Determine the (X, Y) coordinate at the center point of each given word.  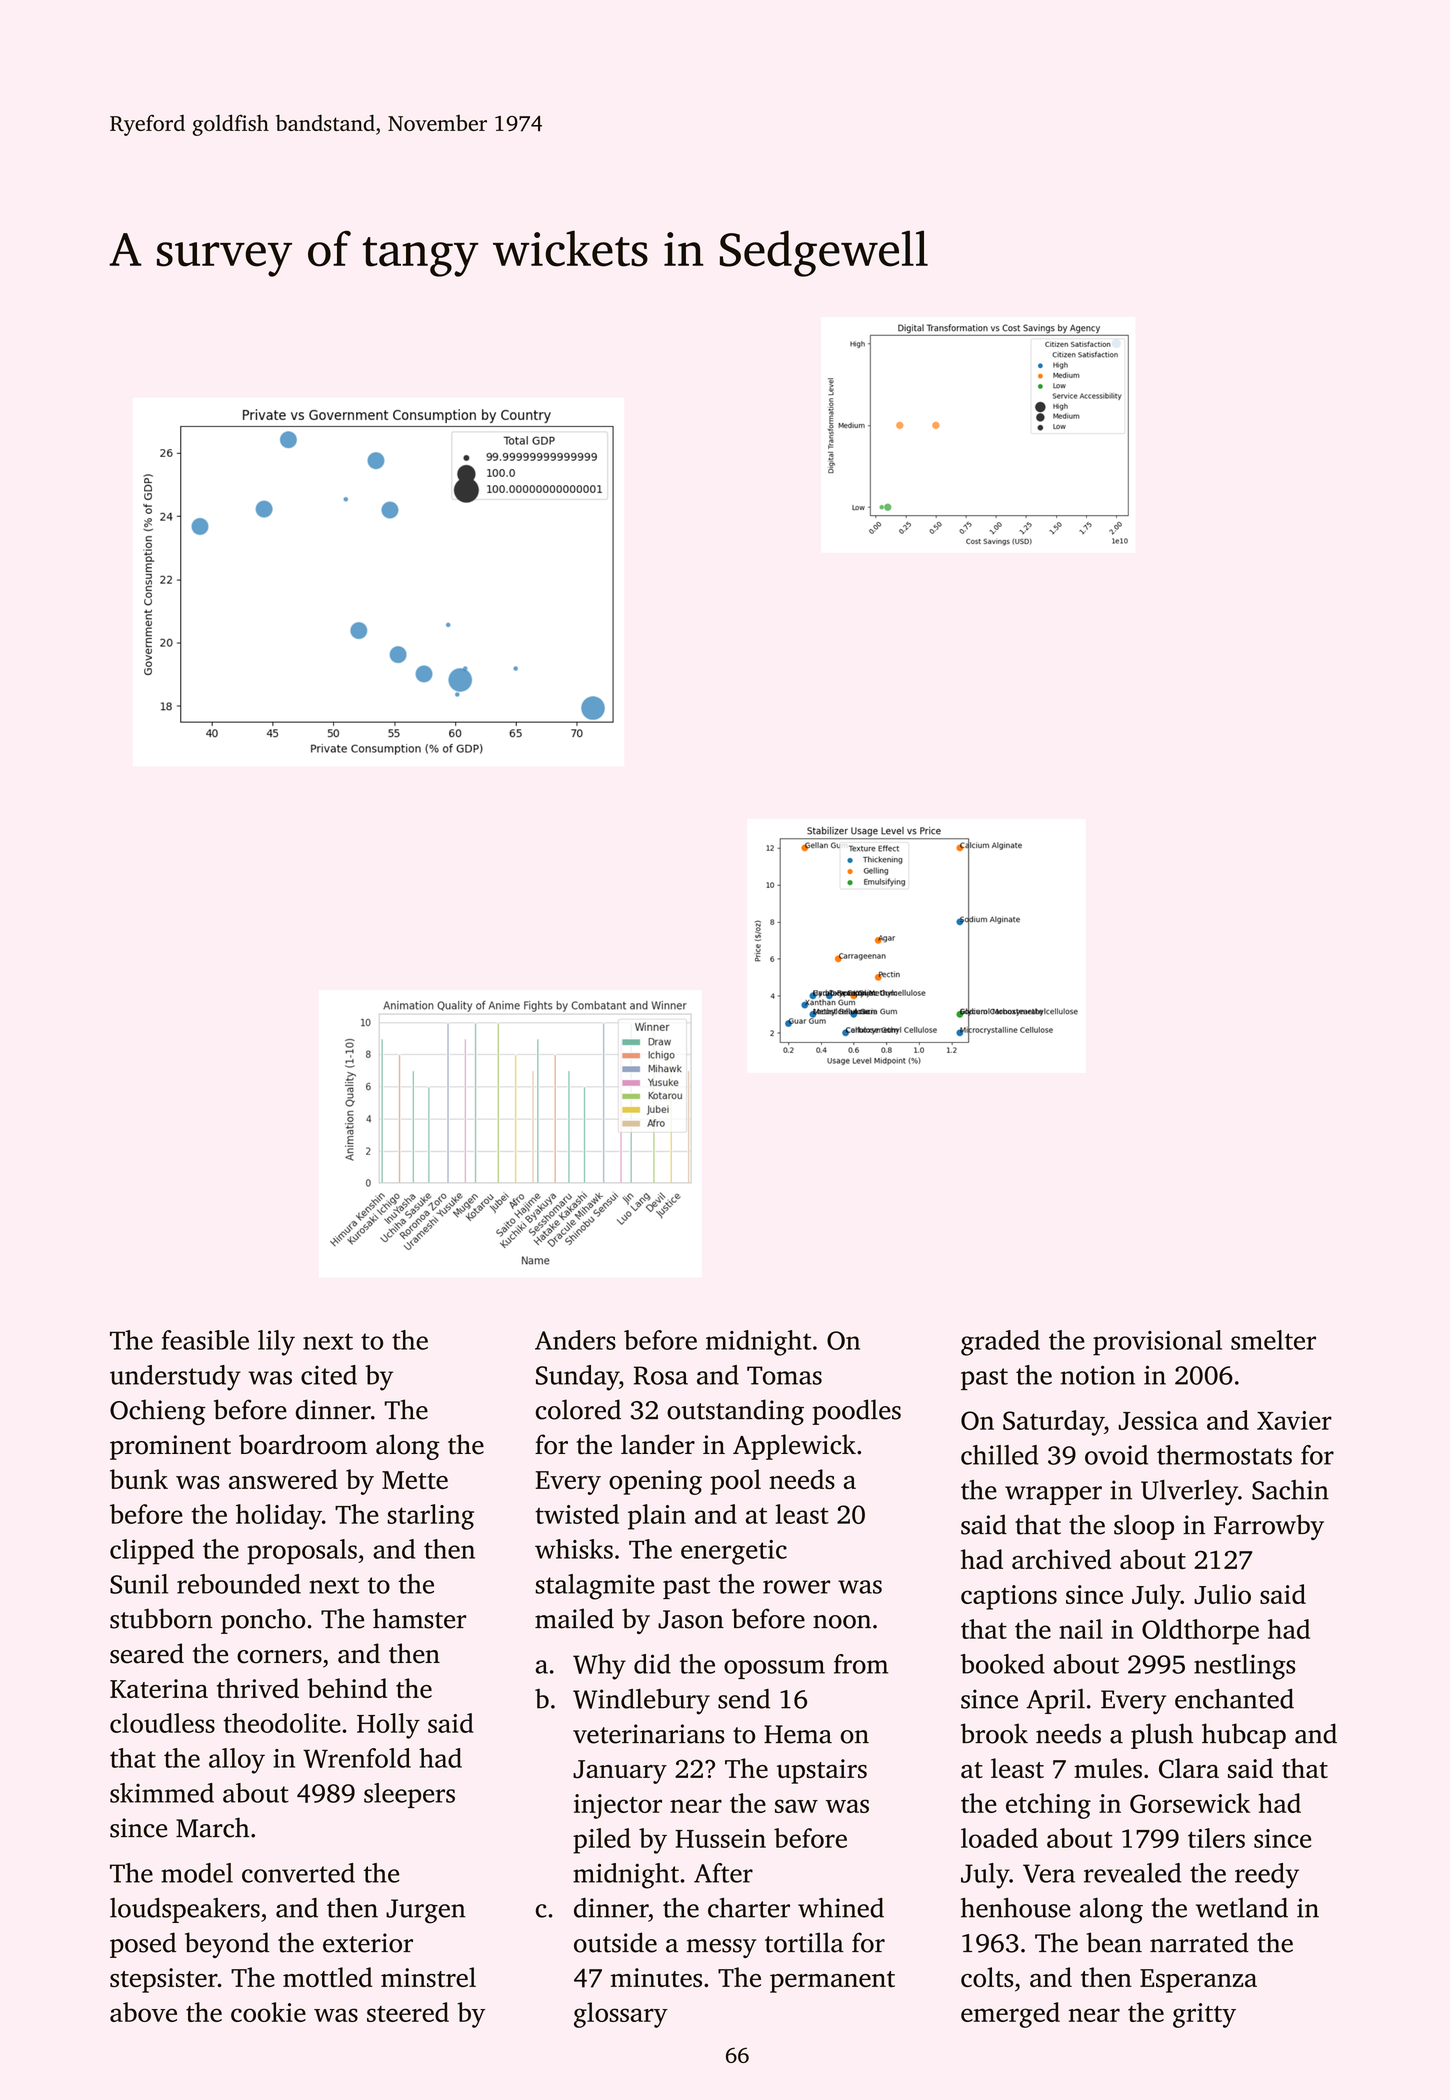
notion (1098, 1375)
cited (329, 1375)
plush (1162, 1736)
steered (408, 2012)
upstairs (822, 1771)
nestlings (1244, 1667)
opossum (774, 1669)
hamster (419, 1618)
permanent (832, 1982)
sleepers (409, 1795)
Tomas (784, 1375)
